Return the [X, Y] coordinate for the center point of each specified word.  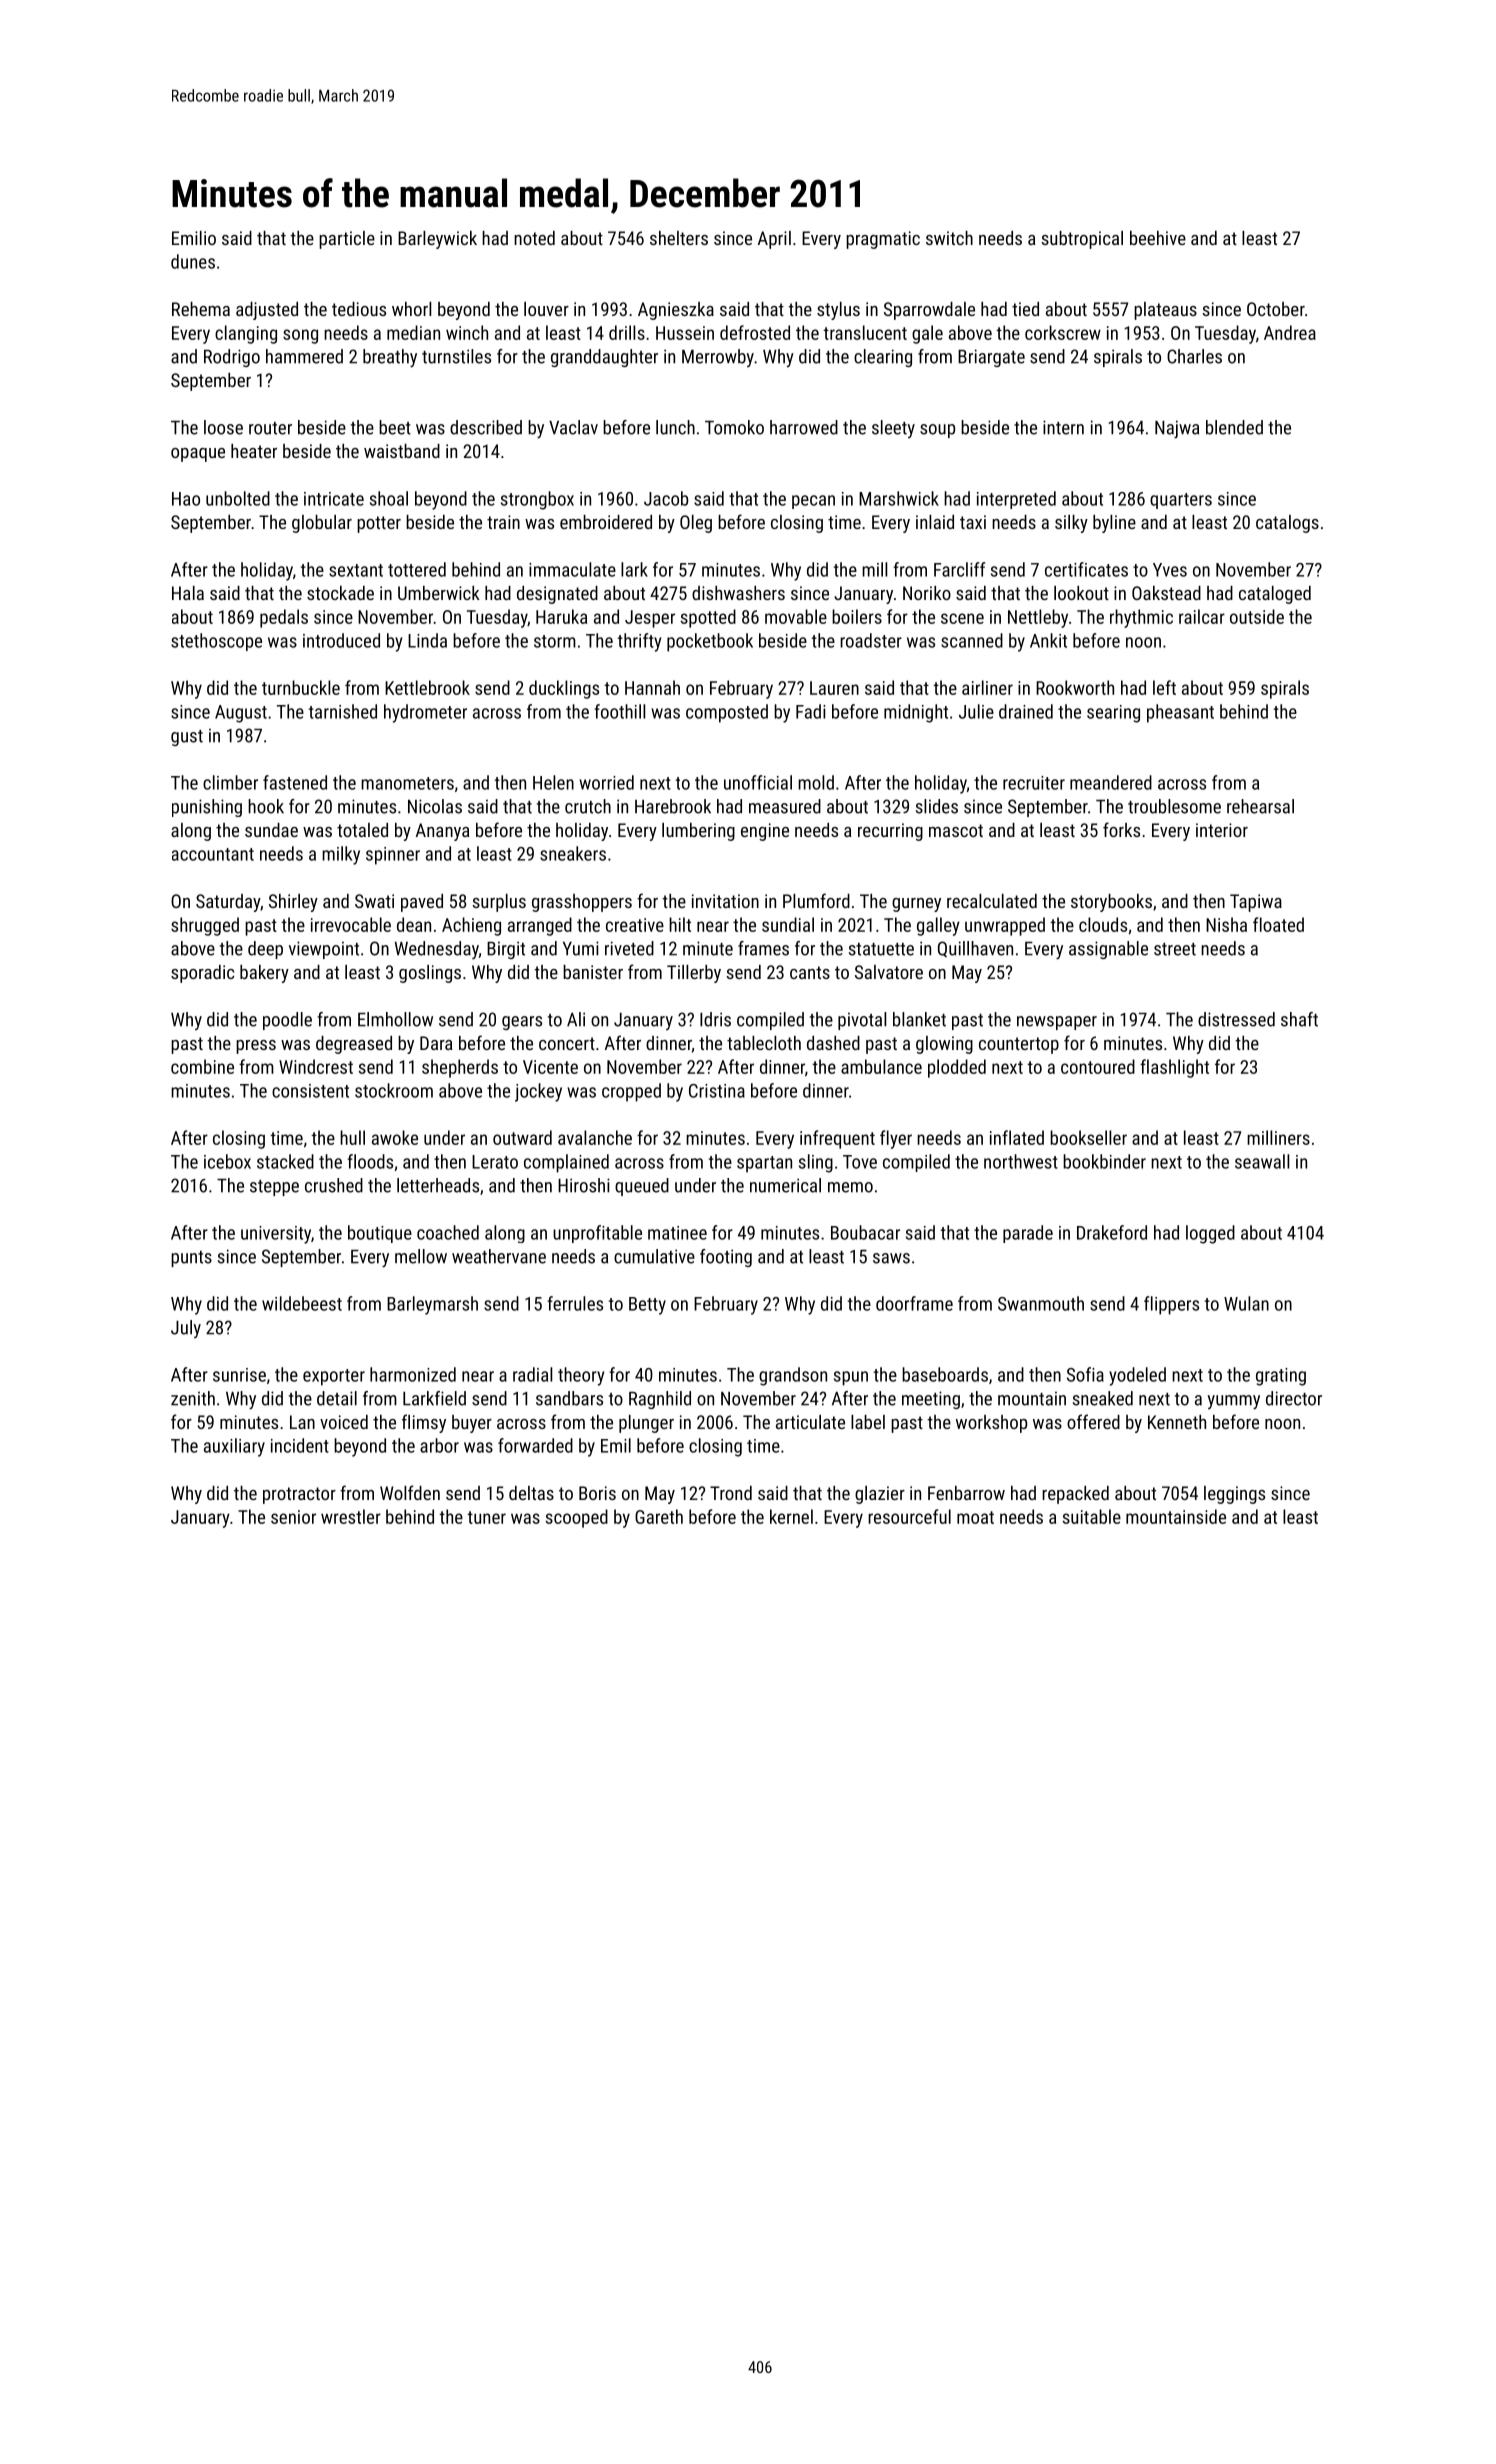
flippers [1171, 1305]
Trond [731, 1493]
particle [347, 240]
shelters [679, 238]
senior [293, 1517]
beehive [1158, 238]
